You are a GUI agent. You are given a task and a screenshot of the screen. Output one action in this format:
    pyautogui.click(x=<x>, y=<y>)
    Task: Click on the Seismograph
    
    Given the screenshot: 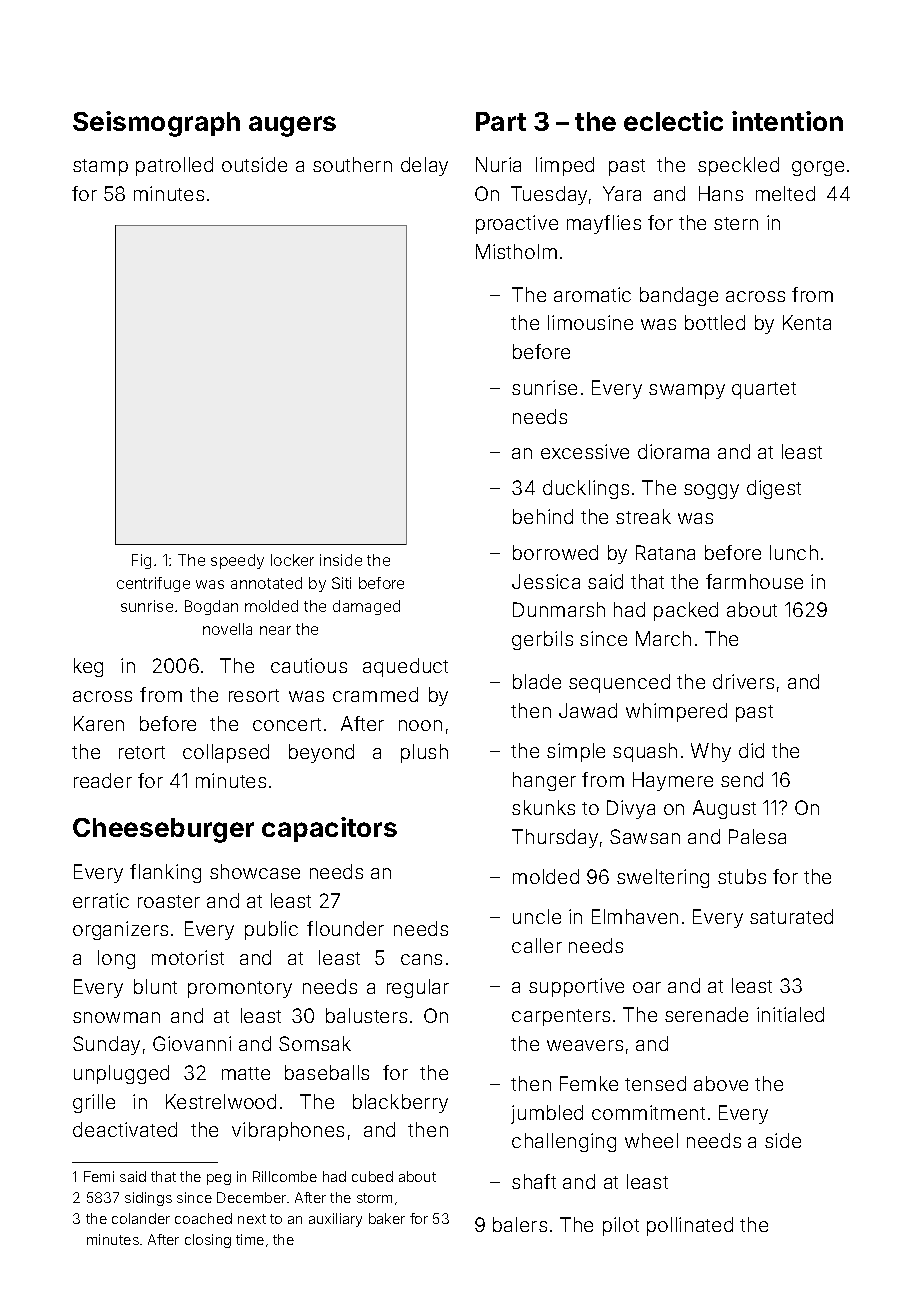 What is the action you would take?
    pyautogui.click(x=156, y=124)
